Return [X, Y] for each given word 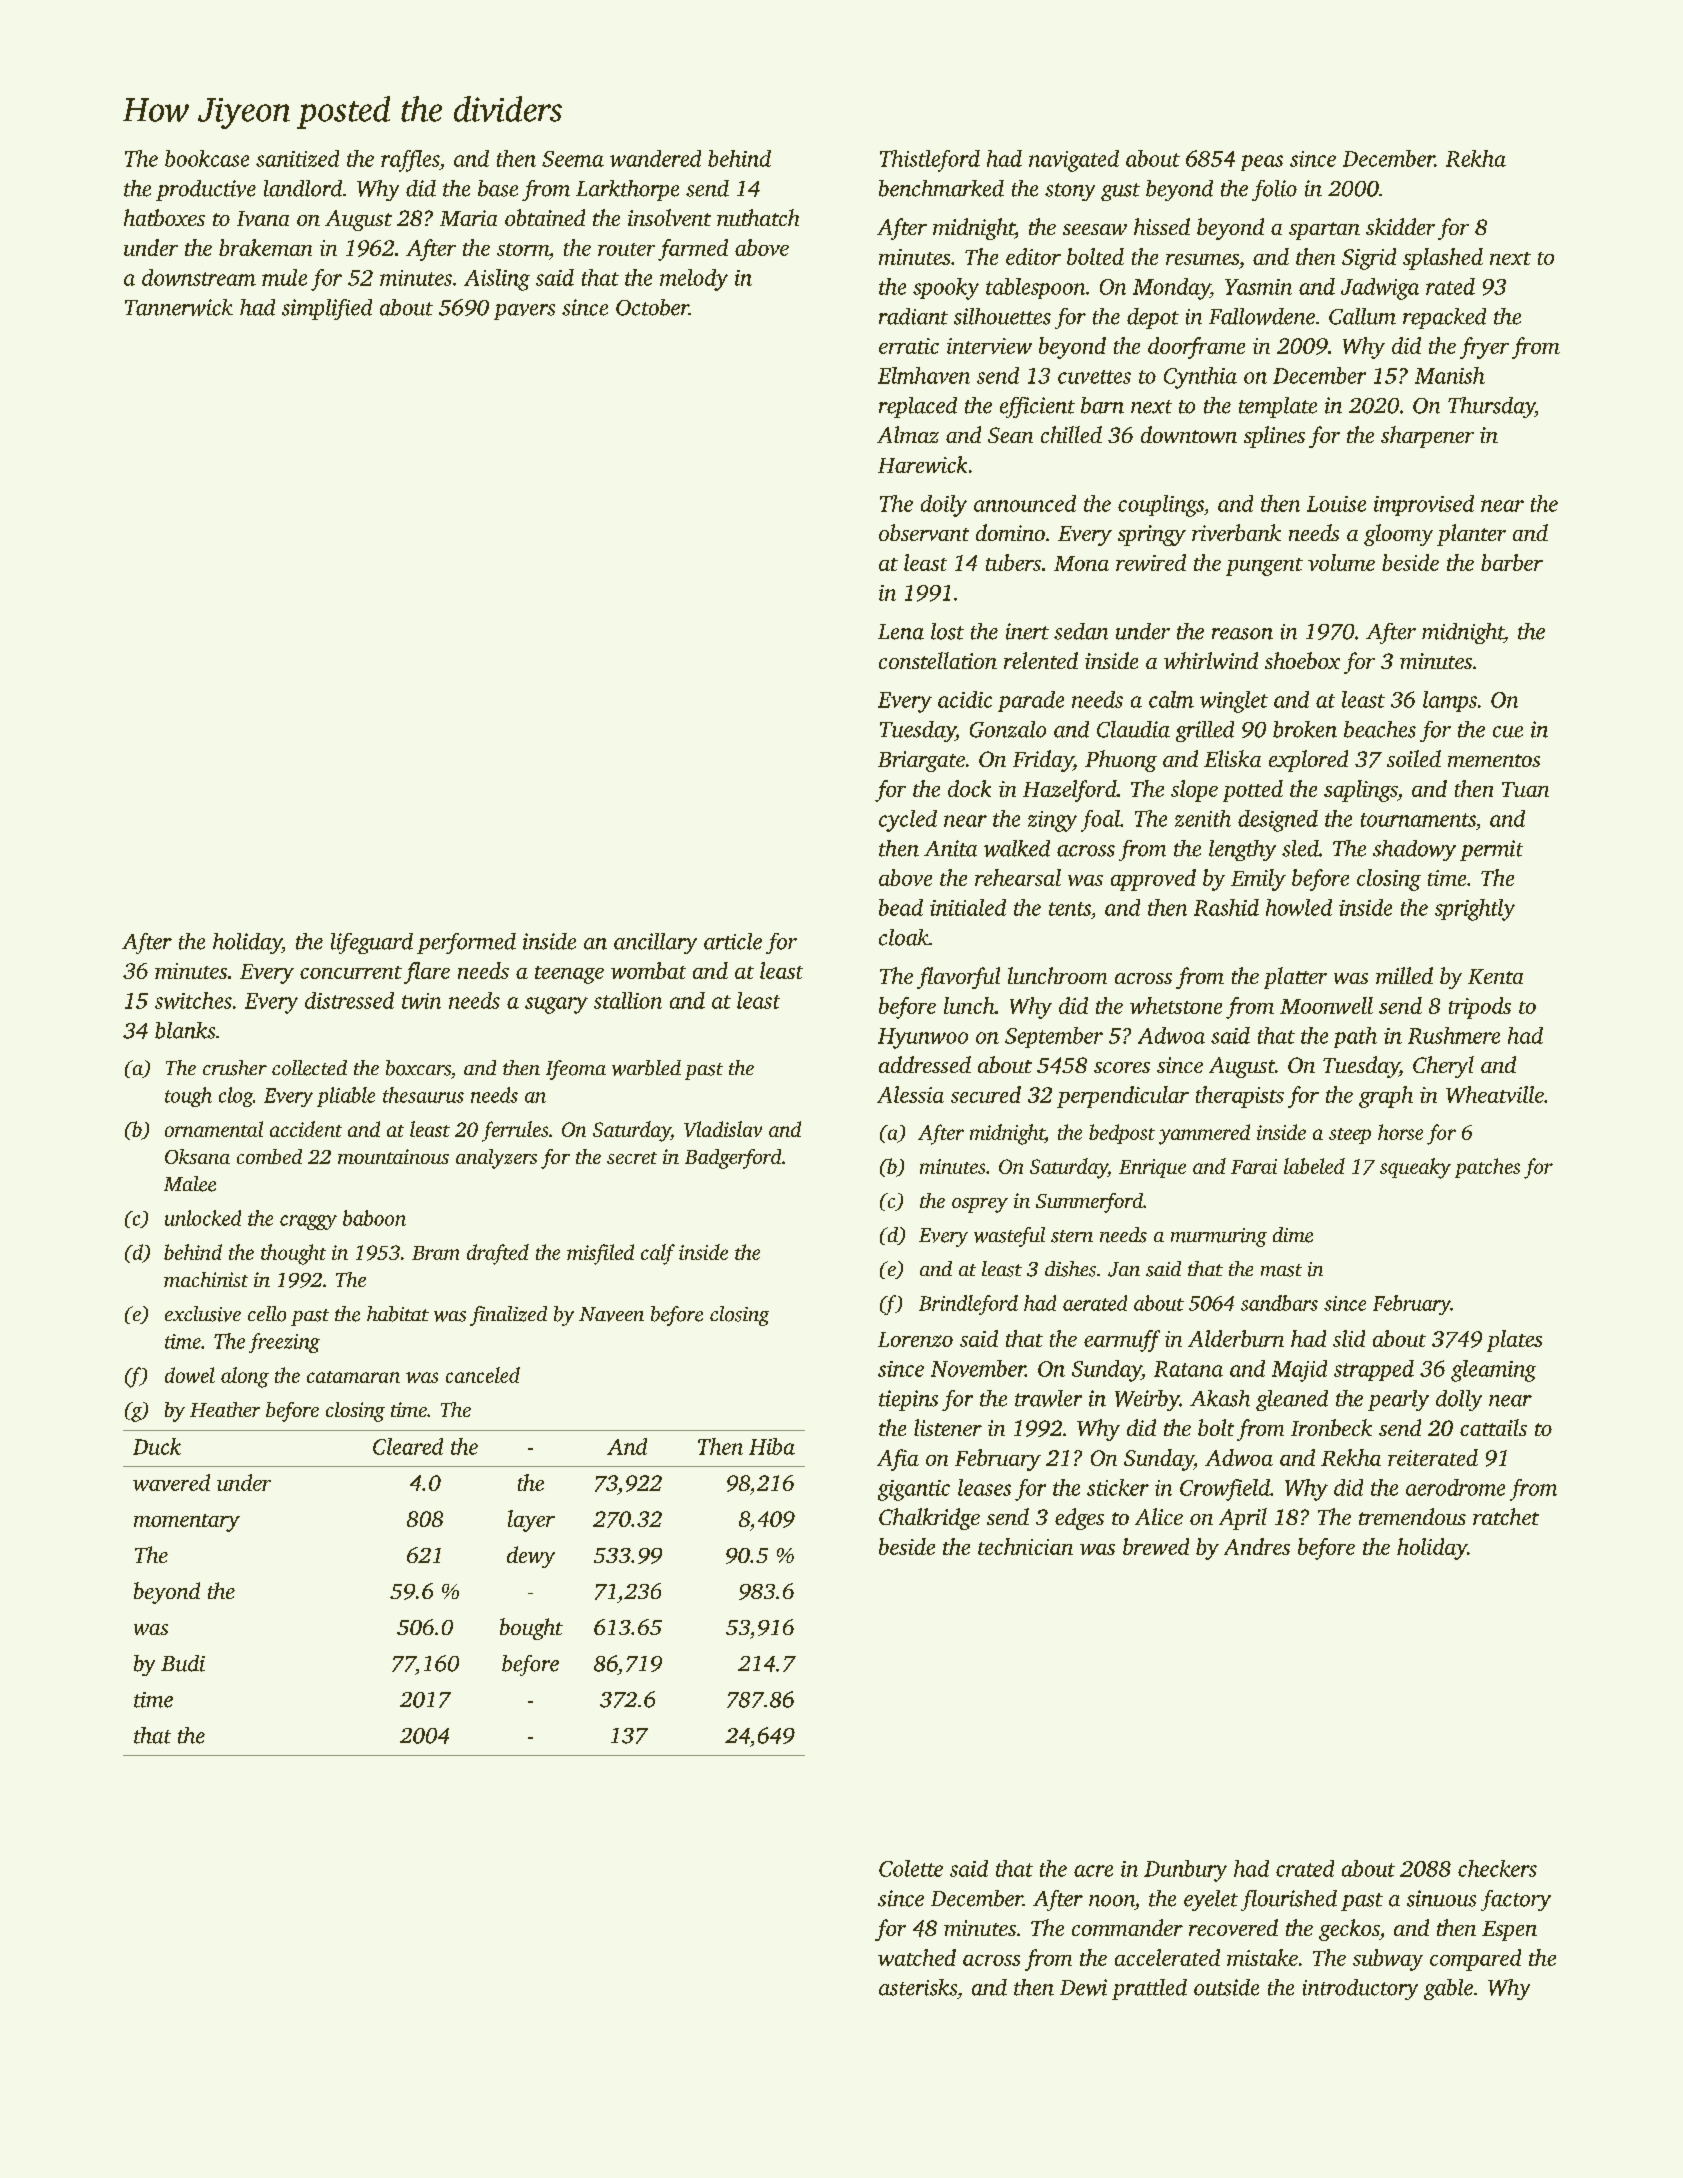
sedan [1081, 631]
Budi [183, 1663]
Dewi [1083, 1987]
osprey [980, 1205]
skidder [1400, 226]
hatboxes [164, 217]
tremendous [1412, 1516]
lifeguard [372, 943]
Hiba [772, 1446]
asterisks [918, 1987]
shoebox [1302, 660]
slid [1349, 1338]
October [652, 307]
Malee [190, 1184]
